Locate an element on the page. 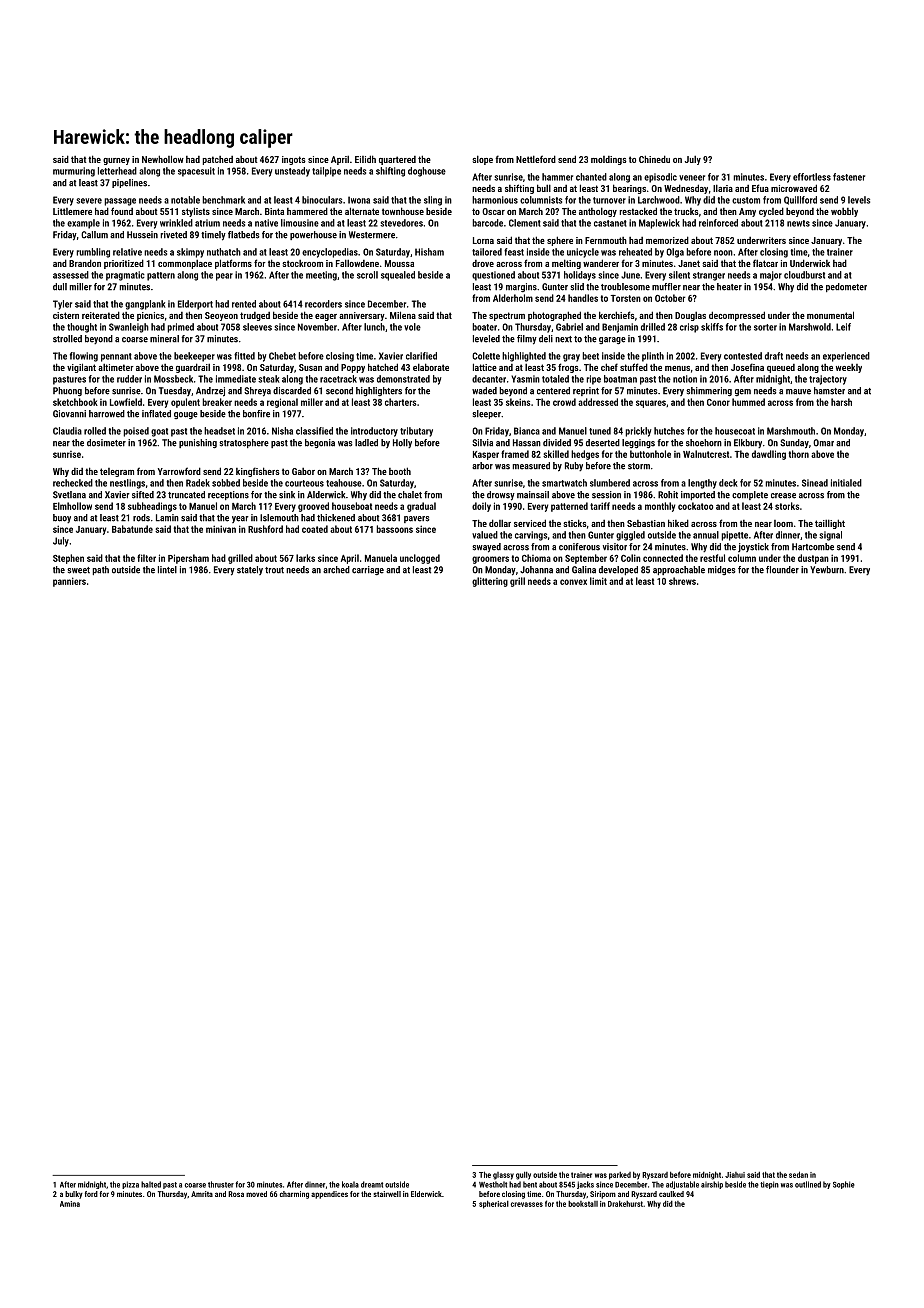  sedan is located at coordinates (798, 1174).
